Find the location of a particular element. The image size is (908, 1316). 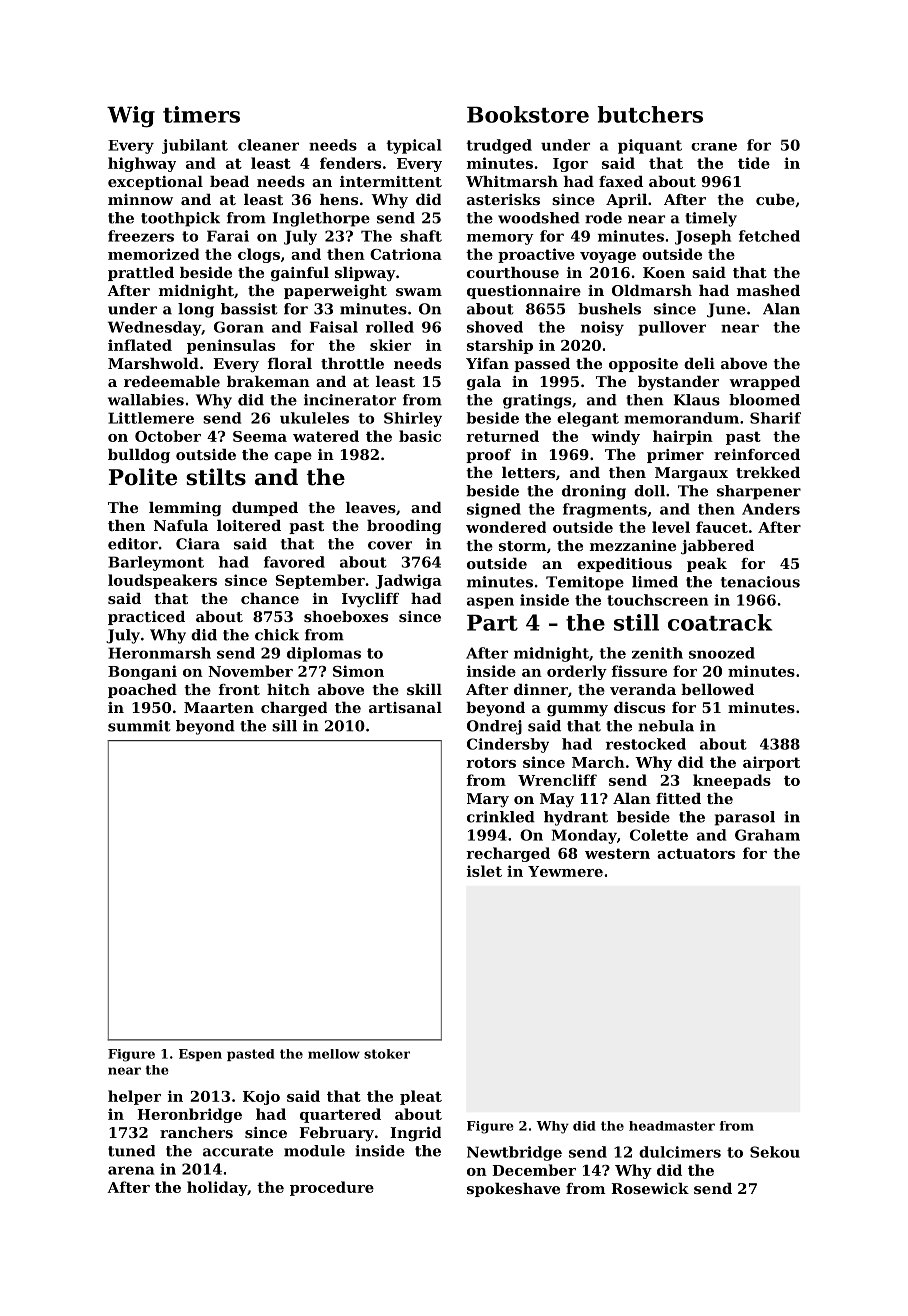

tenacious is located at coordinates (760, 582).
